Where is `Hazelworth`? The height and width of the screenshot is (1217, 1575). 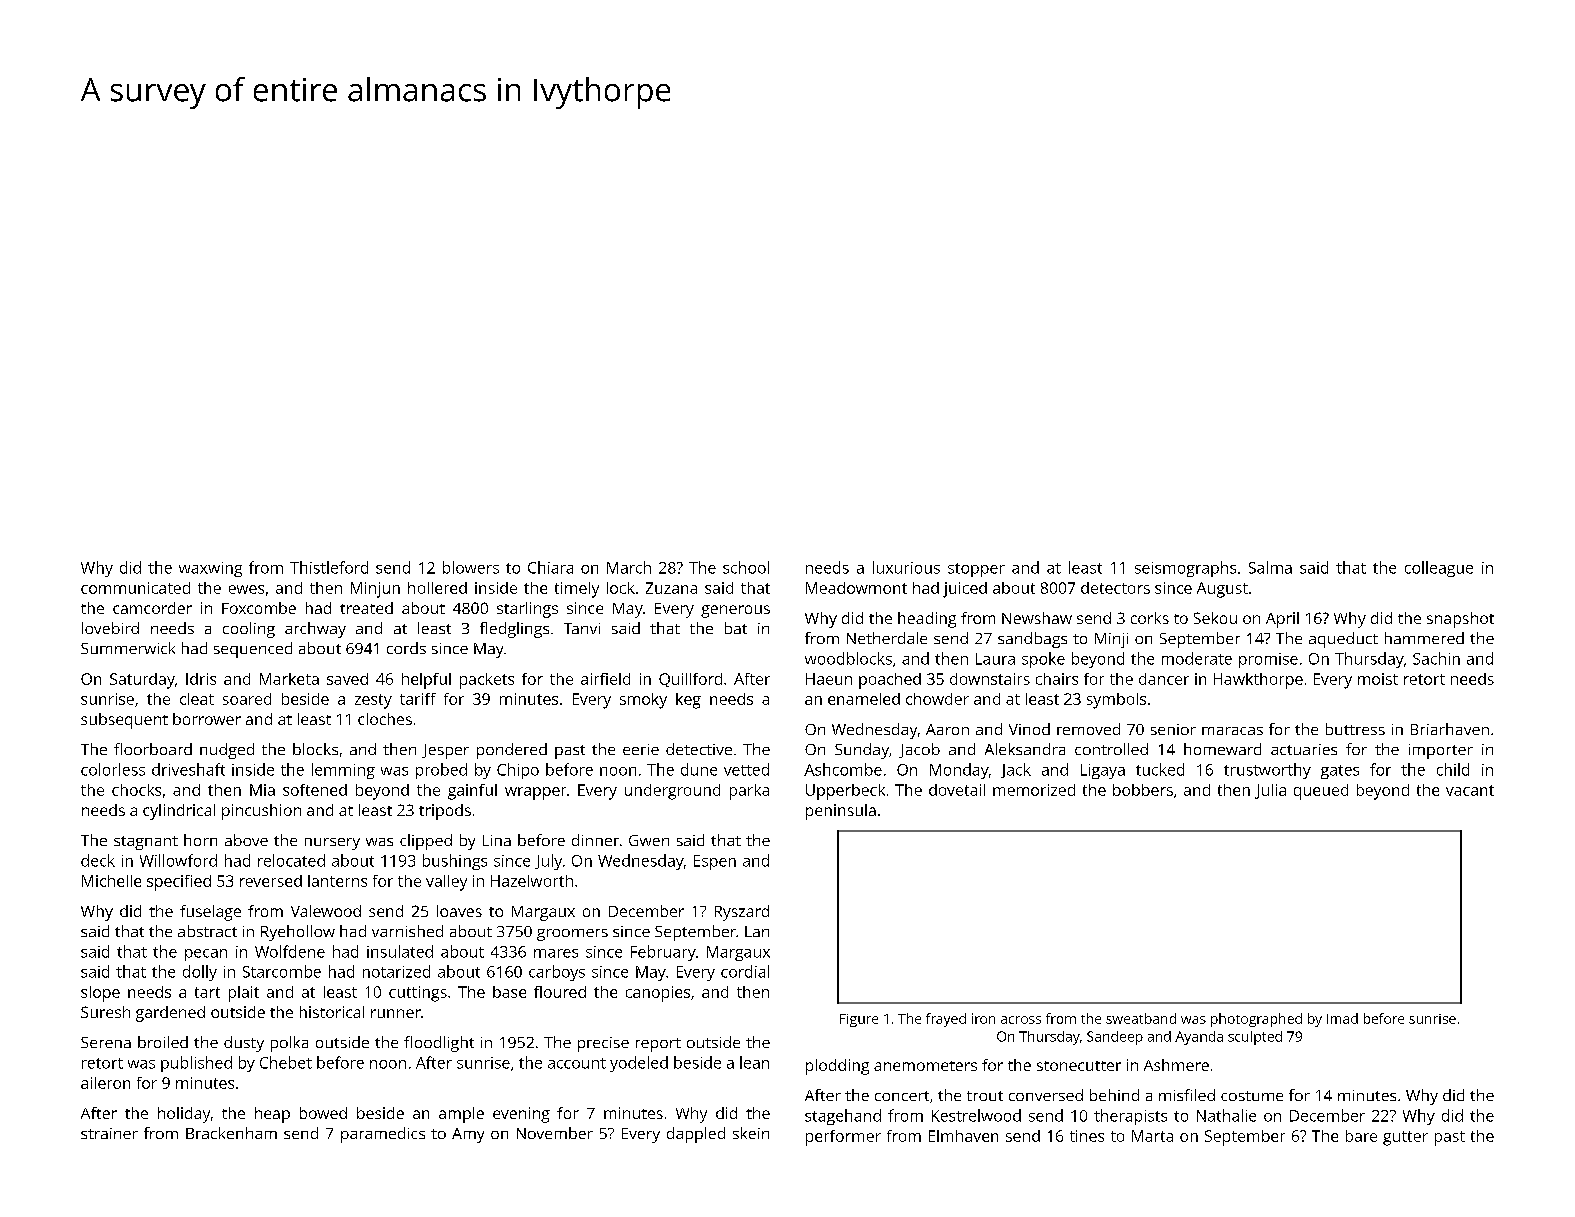 Hazelworth is located at coordinates (532, 881).
